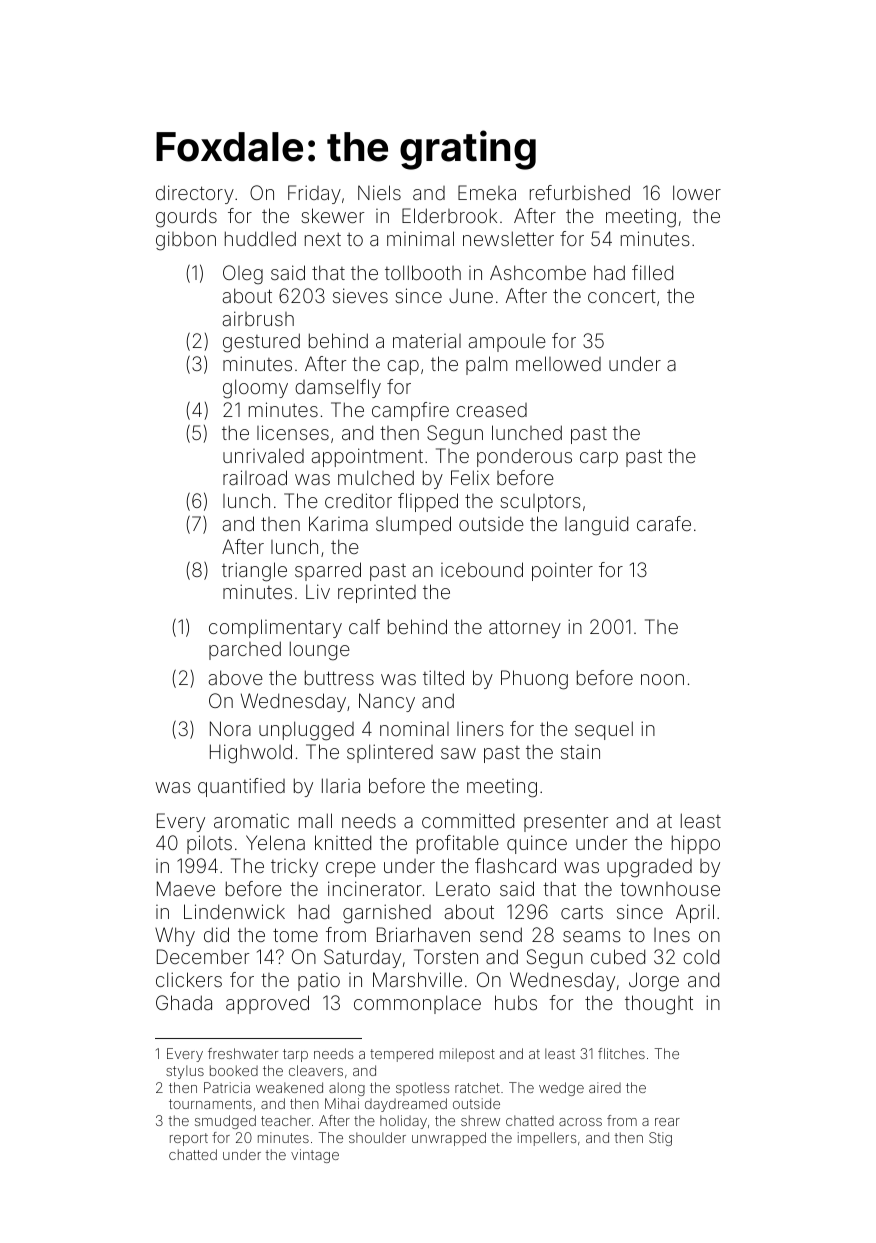 This page has width=876, height=1243. What do you see at coordinates (449, 1139) in the page?
I see `unwrapped` at bounding box center [449, 1139].
